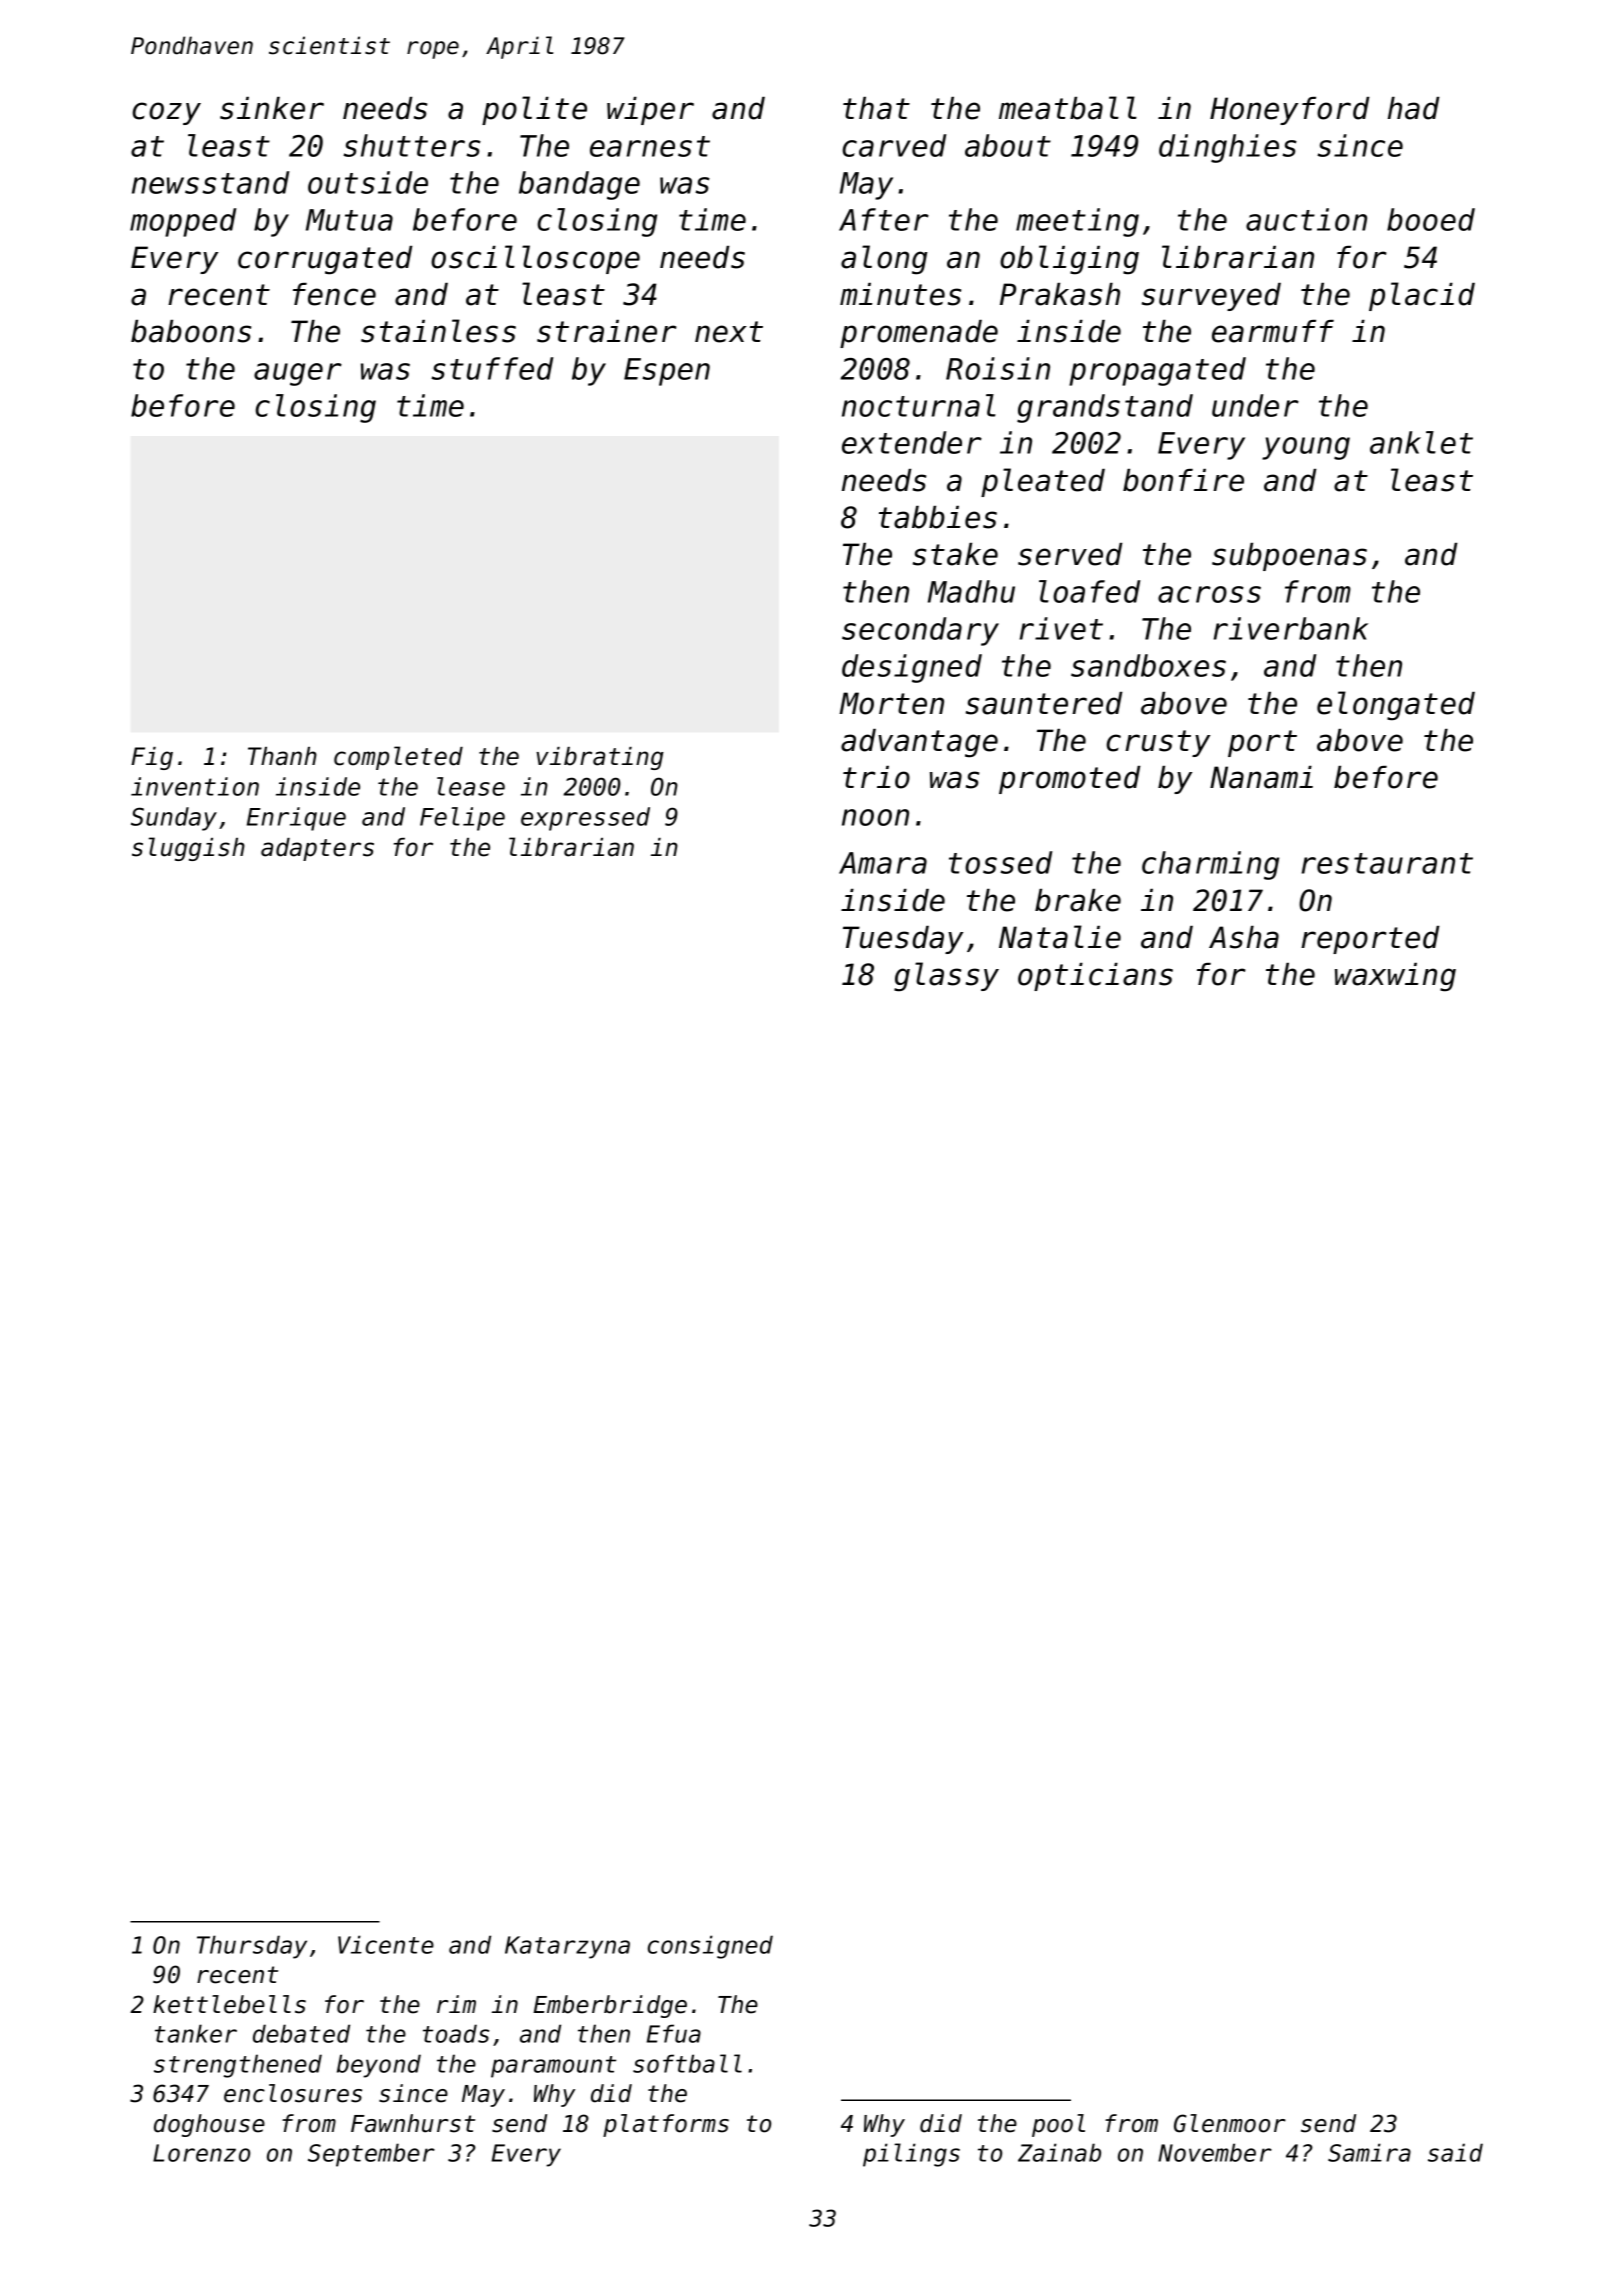 The width and height of the screenshot is (1620, 2292). Describe the element at coordinates (729, 332) in the screenshot. I see `next` at that location.
